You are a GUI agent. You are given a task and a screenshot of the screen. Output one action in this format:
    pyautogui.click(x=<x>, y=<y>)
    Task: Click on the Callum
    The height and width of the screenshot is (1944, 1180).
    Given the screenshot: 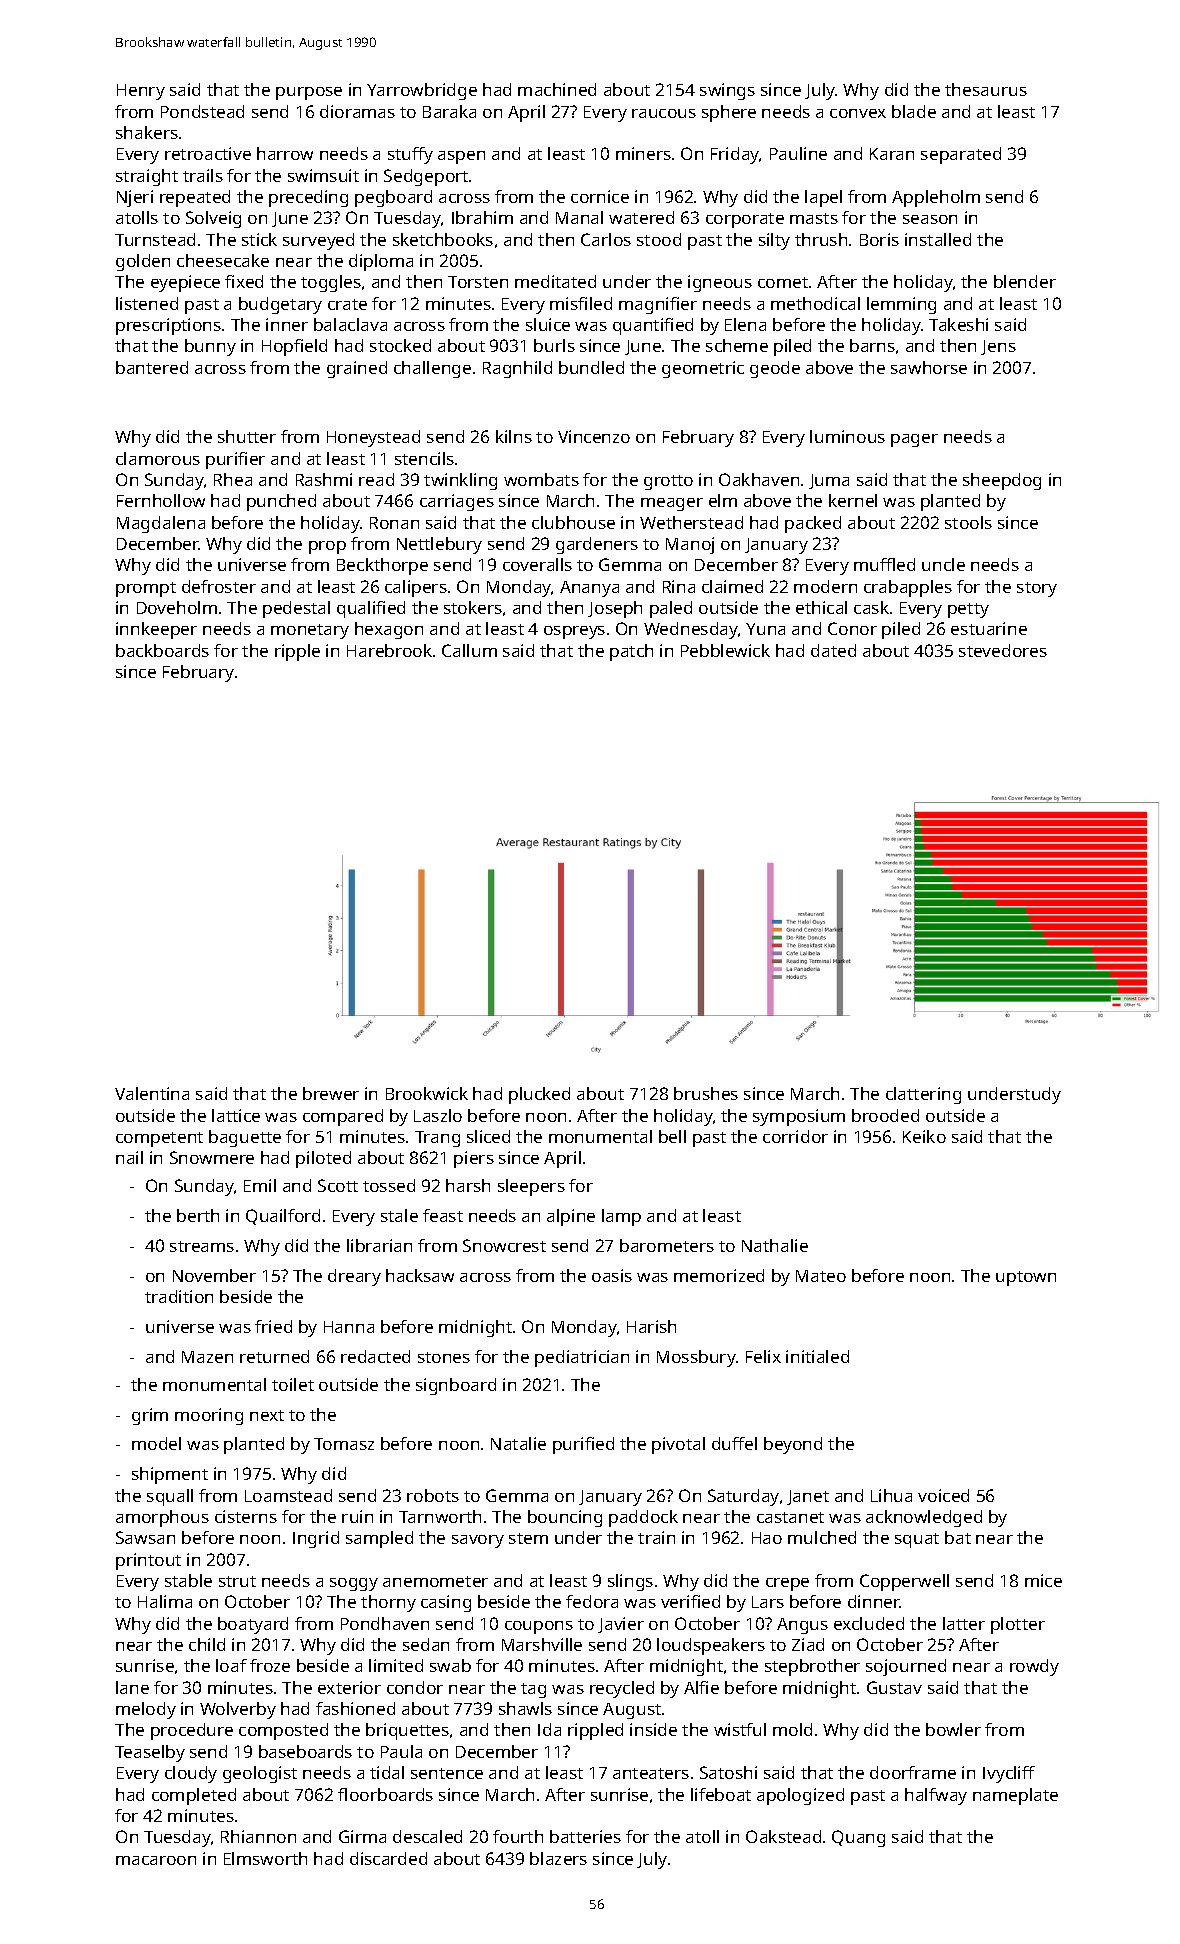 What is the action you would take?
    pyautogui.click(x=469, y=650)
